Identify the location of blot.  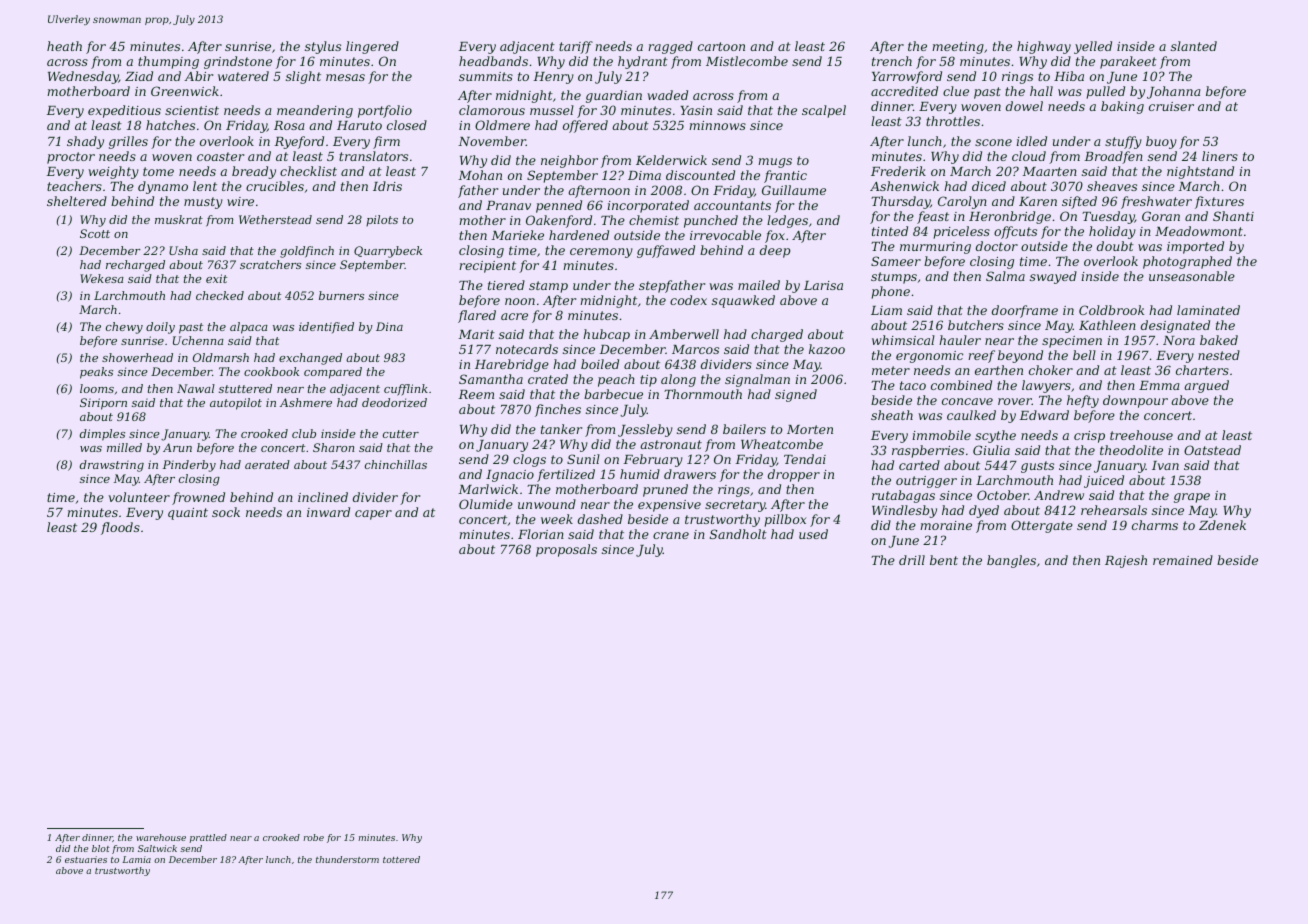
(101, 848).
